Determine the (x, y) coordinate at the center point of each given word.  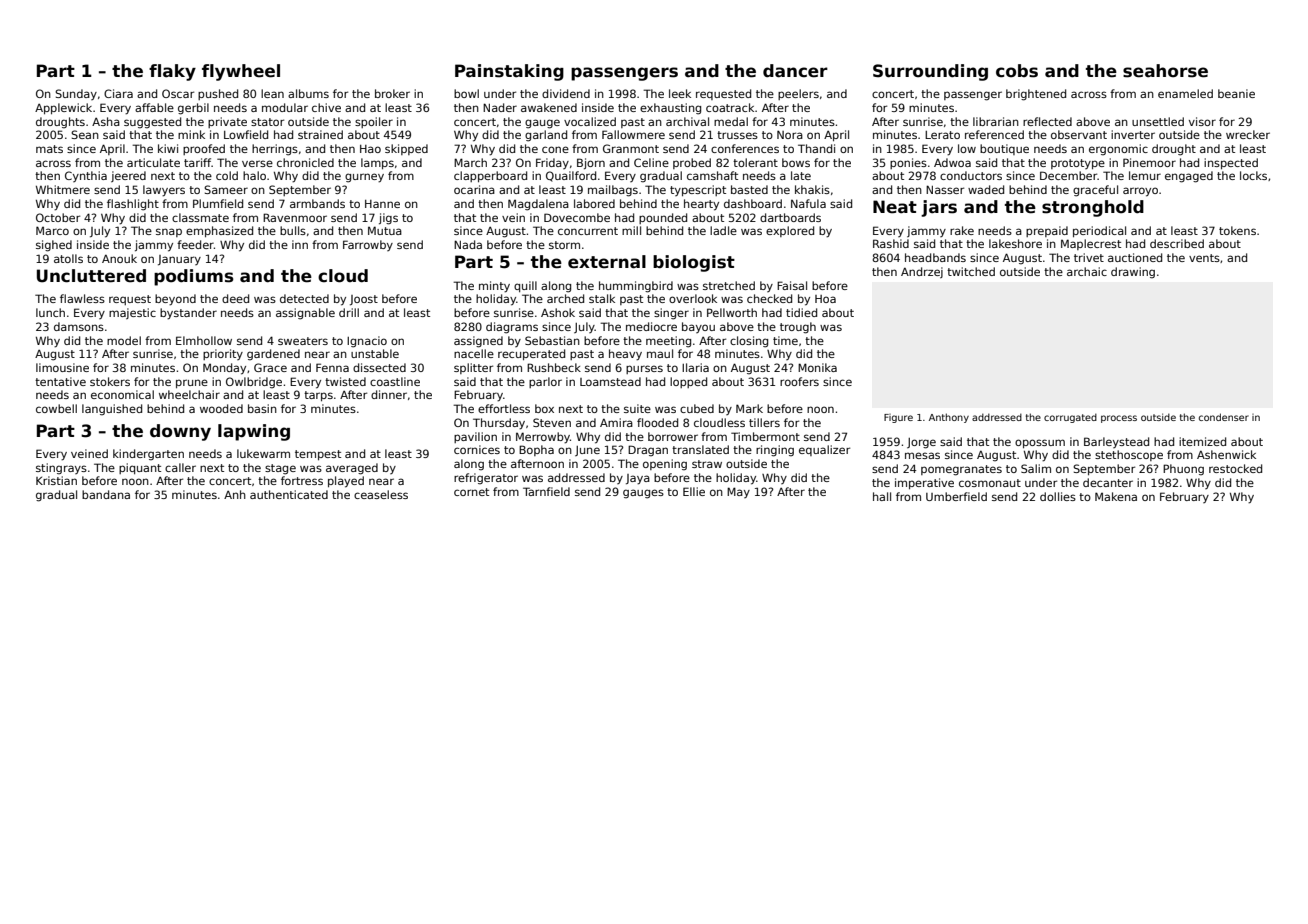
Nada (468, 244)
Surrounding (930, 72)
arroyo (1140, 192)
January (179, 260)
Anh (235, 494)
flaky (172, 72)
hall (882, 496)
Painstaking (509, 72)
